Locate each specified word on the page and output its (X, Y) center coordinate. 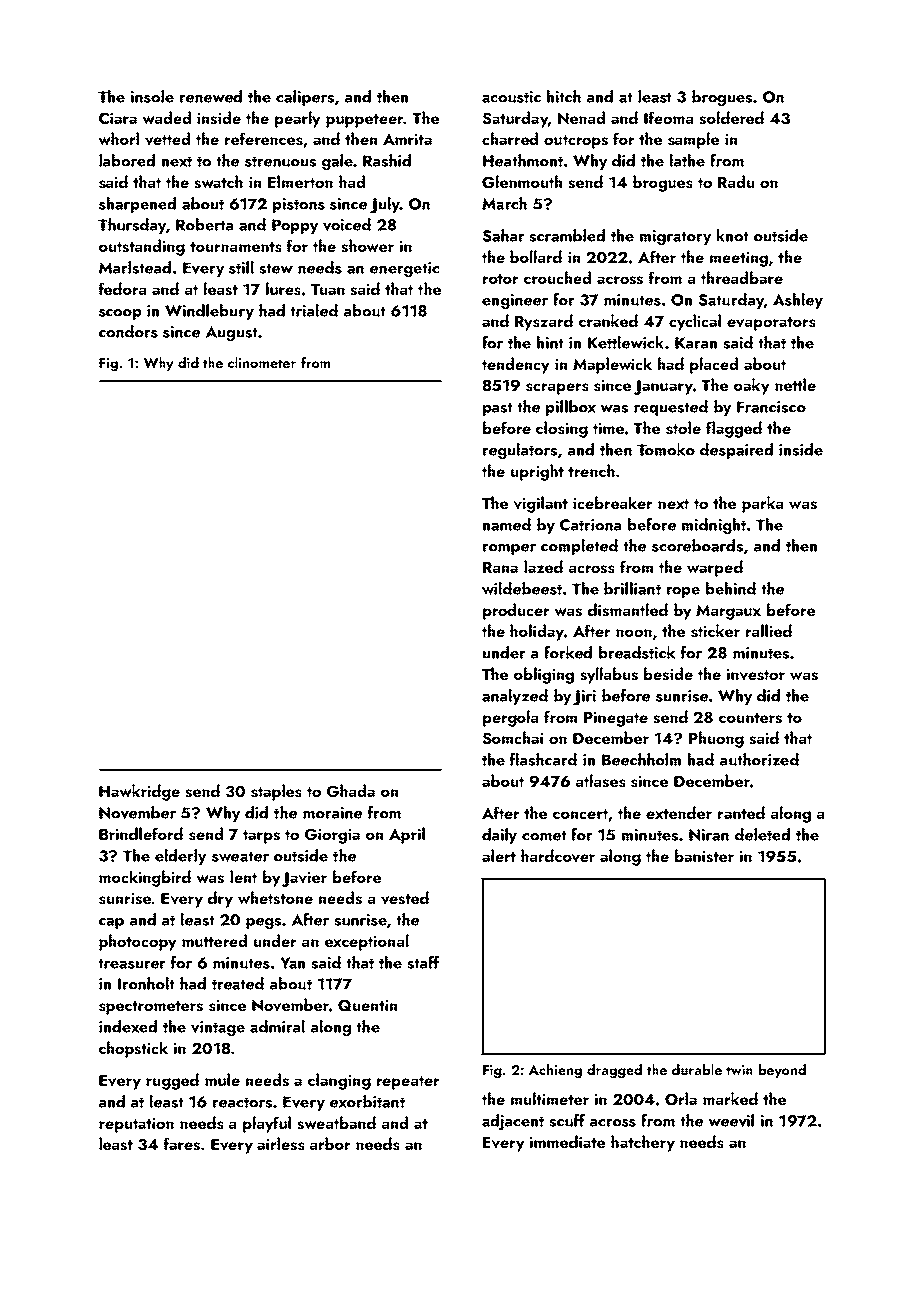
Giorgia (332, 836)
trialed (314, 310)
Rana (500, 567)
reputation (136, 1125)
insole (152, 96)
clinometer (262, 362)
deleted (762, 834)
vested (405, 898)
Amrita (407, 139)
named (507, 524)
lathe (687, 160)
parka (762, 504)
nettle (795, 384)
